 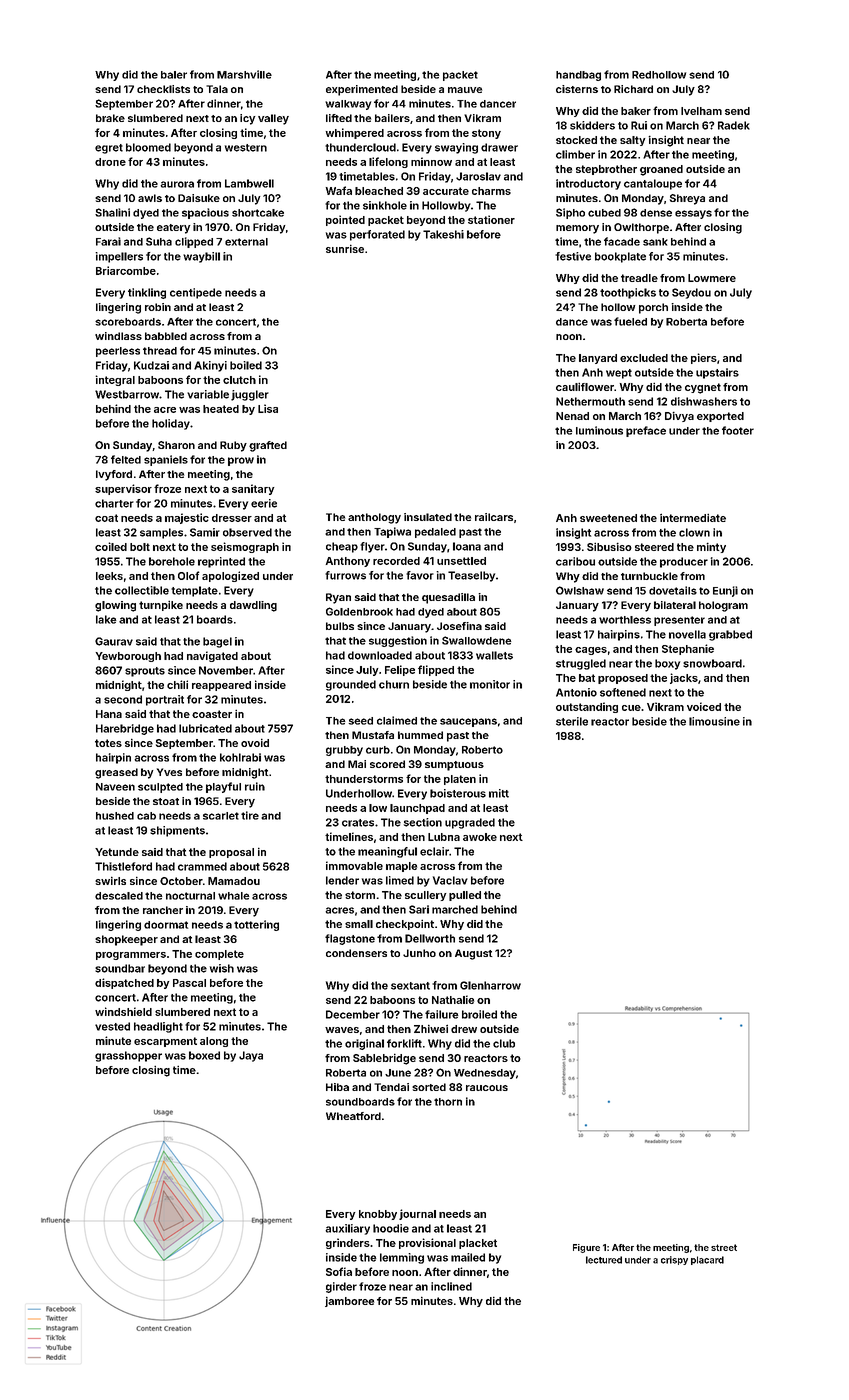 I want to click on cubed, so click(x=604, y=213).
